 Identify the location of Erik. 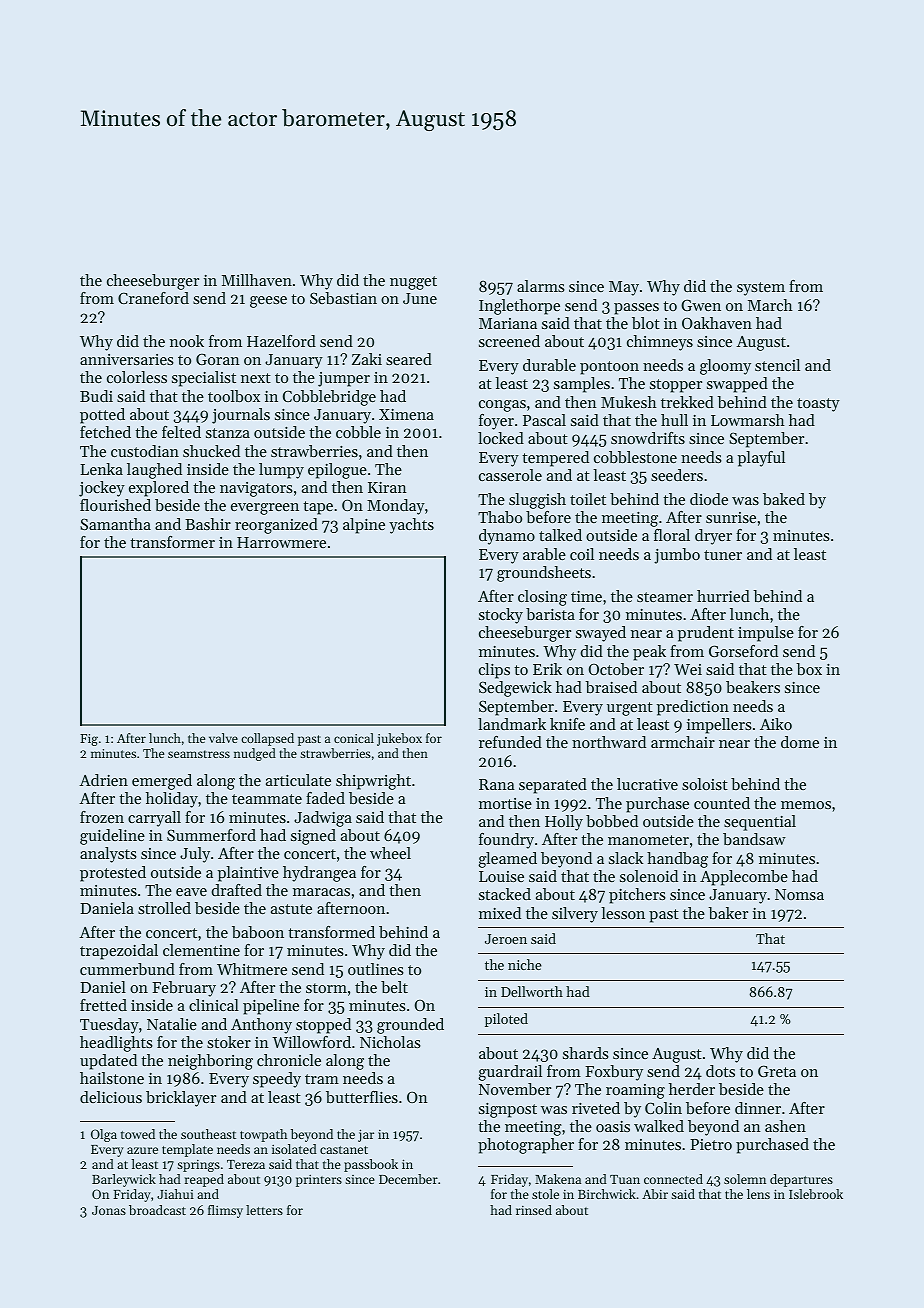
(547, 669).
